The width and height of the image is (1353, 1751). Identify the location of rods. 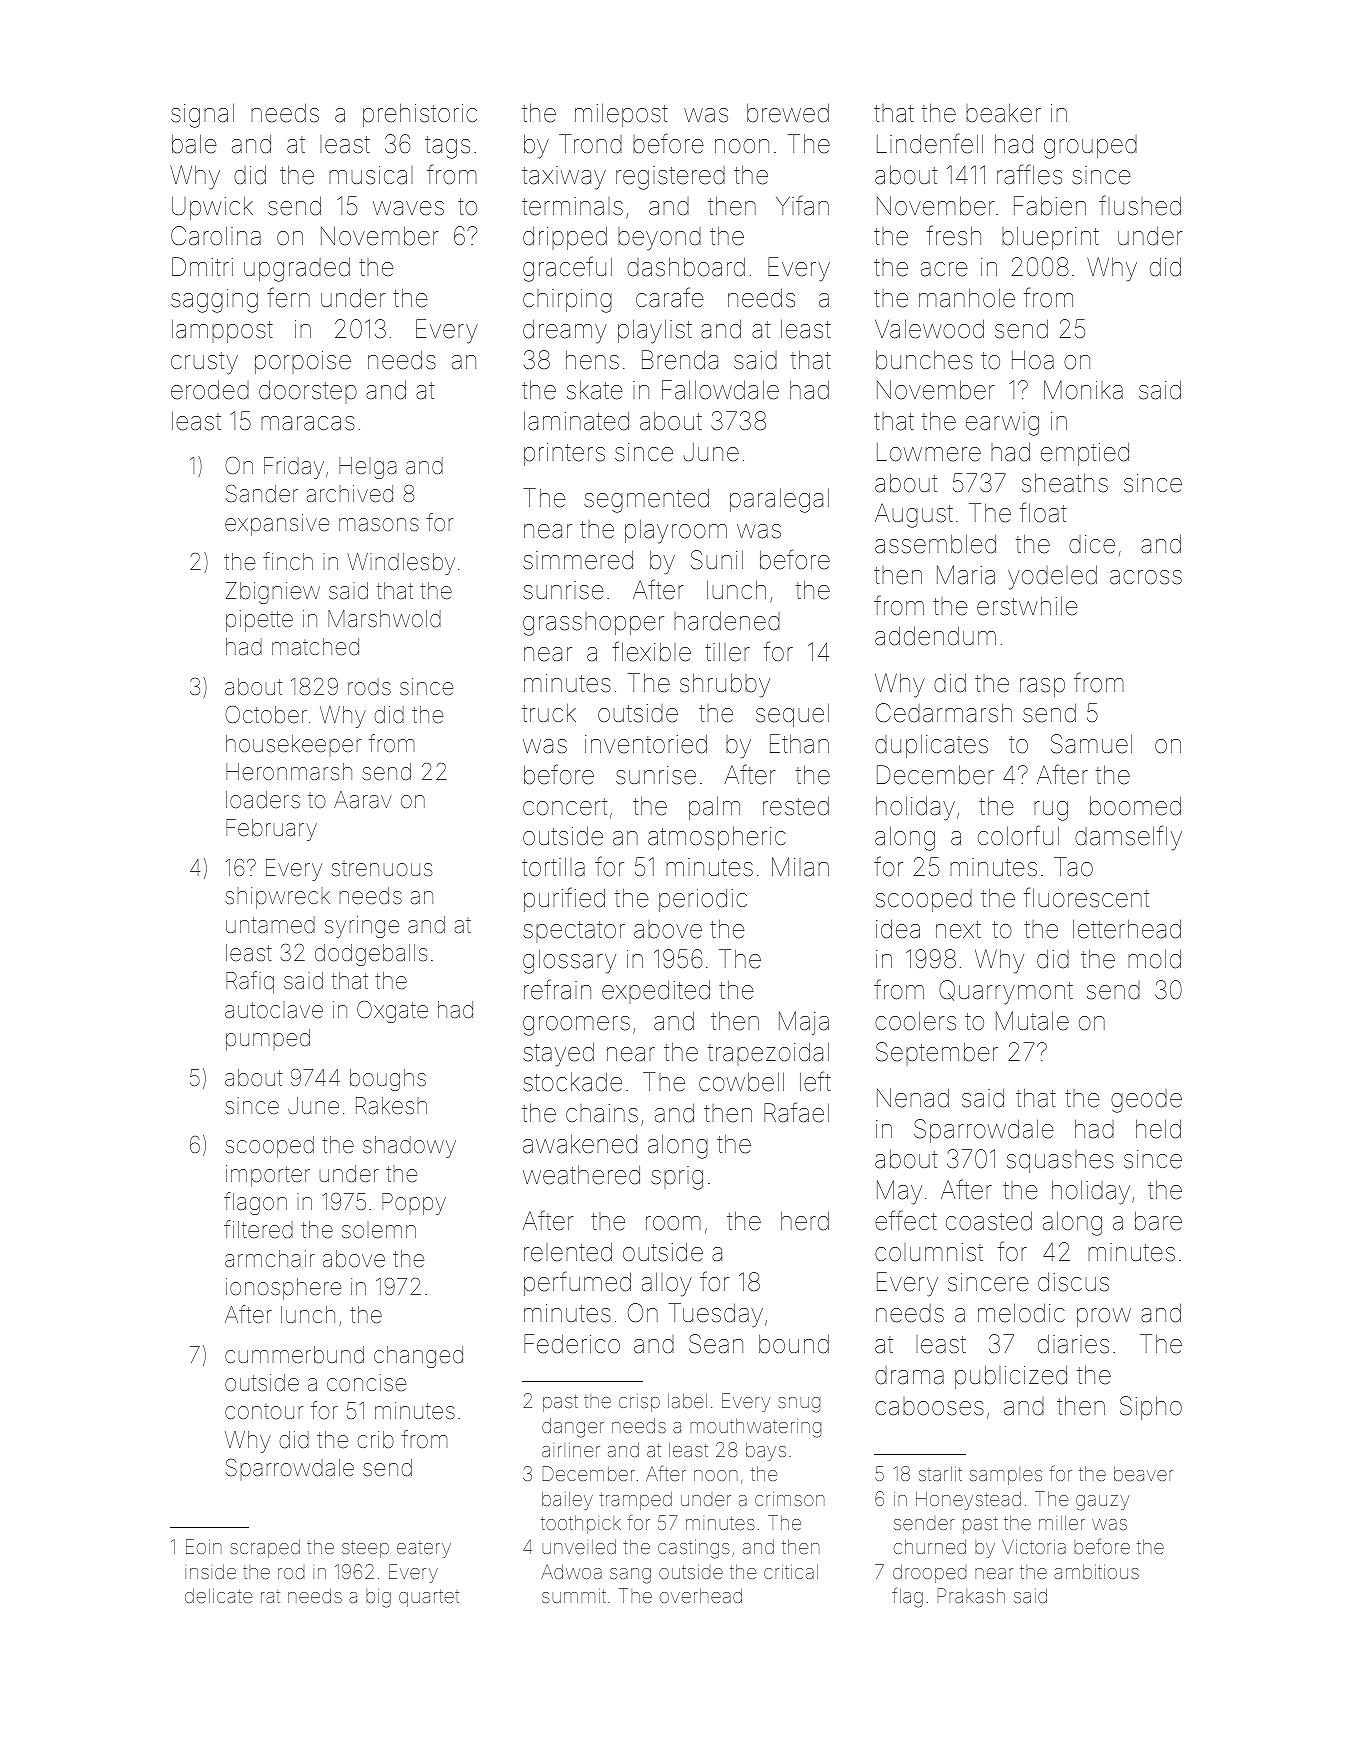
(369, 687).
